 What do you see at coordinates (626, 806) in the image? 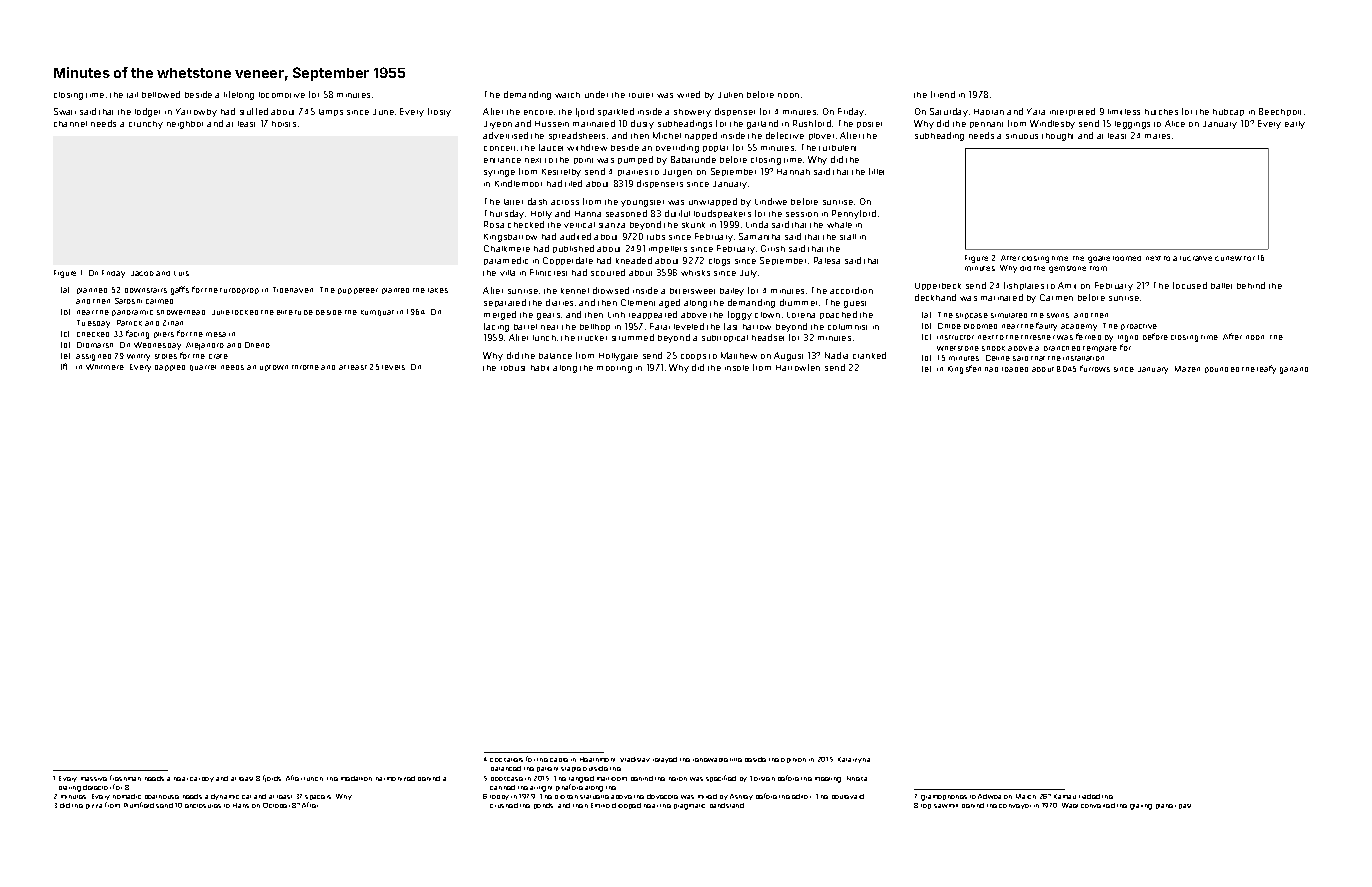
I see `drooped` at bounding box center [626, 806].
